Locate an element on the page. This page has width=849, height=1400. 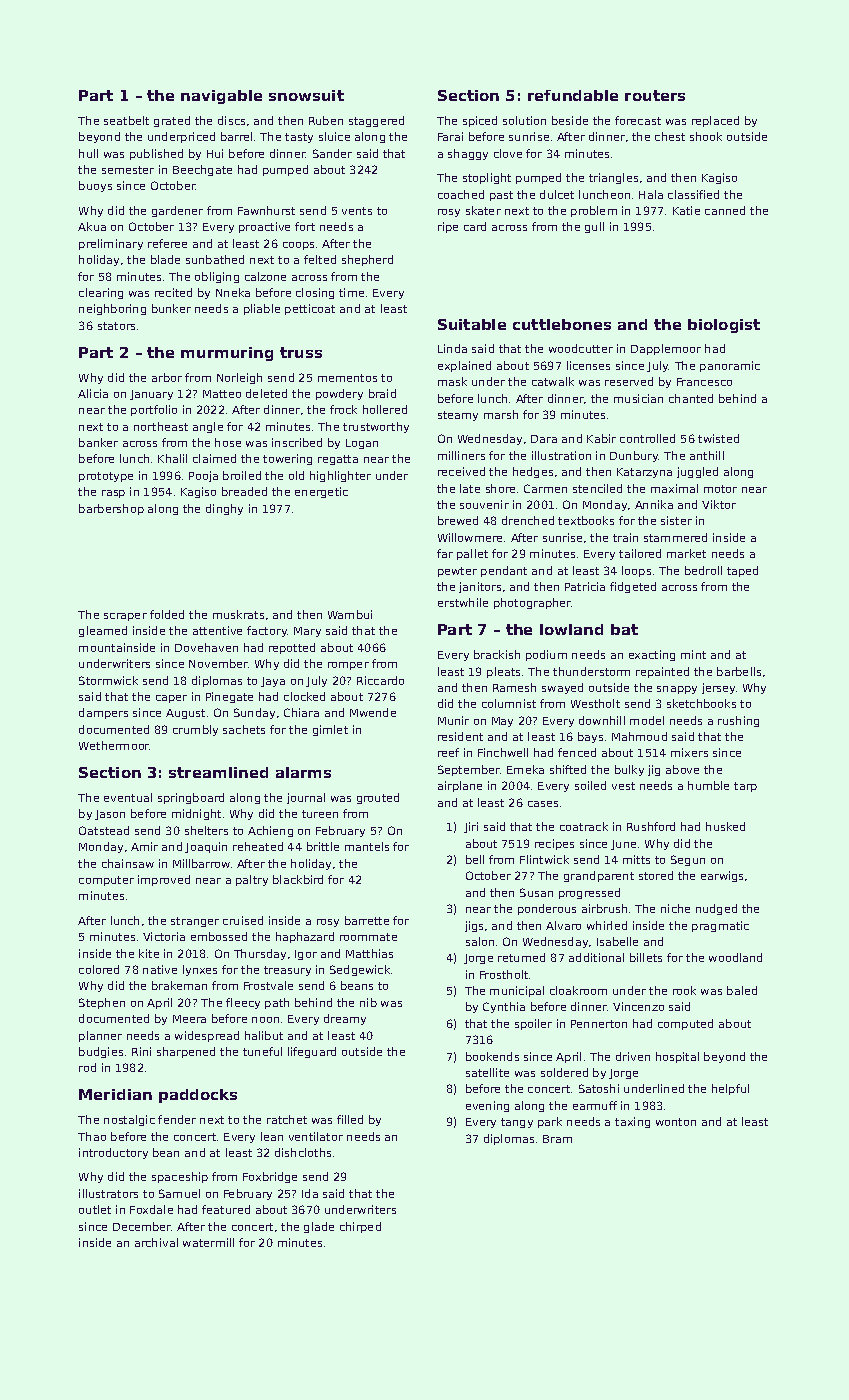
discs is located at coordinates (231, 120).
